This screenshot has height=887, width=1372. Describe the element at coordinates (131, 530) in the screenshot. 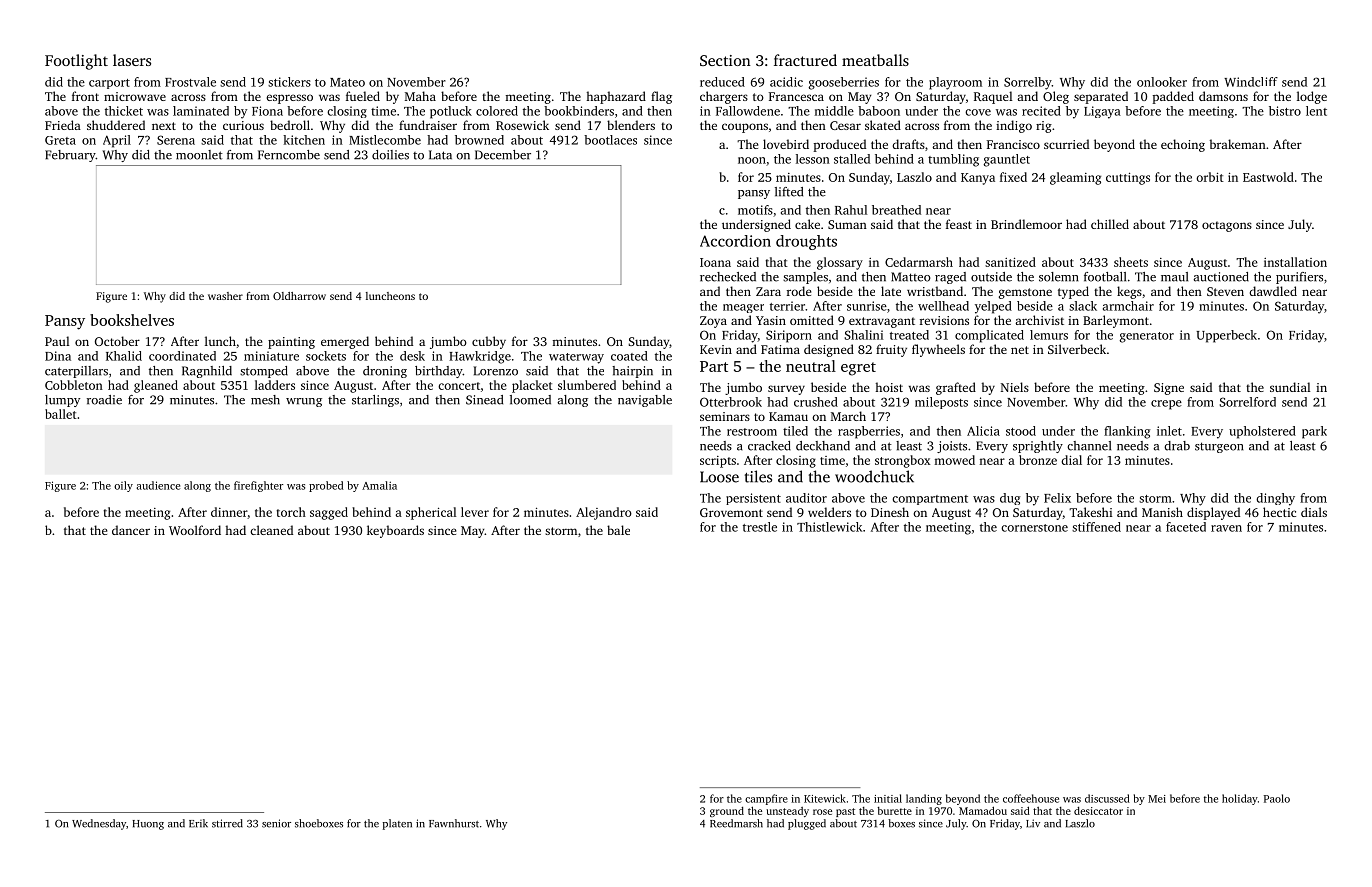

I see `dancer` at that location.
